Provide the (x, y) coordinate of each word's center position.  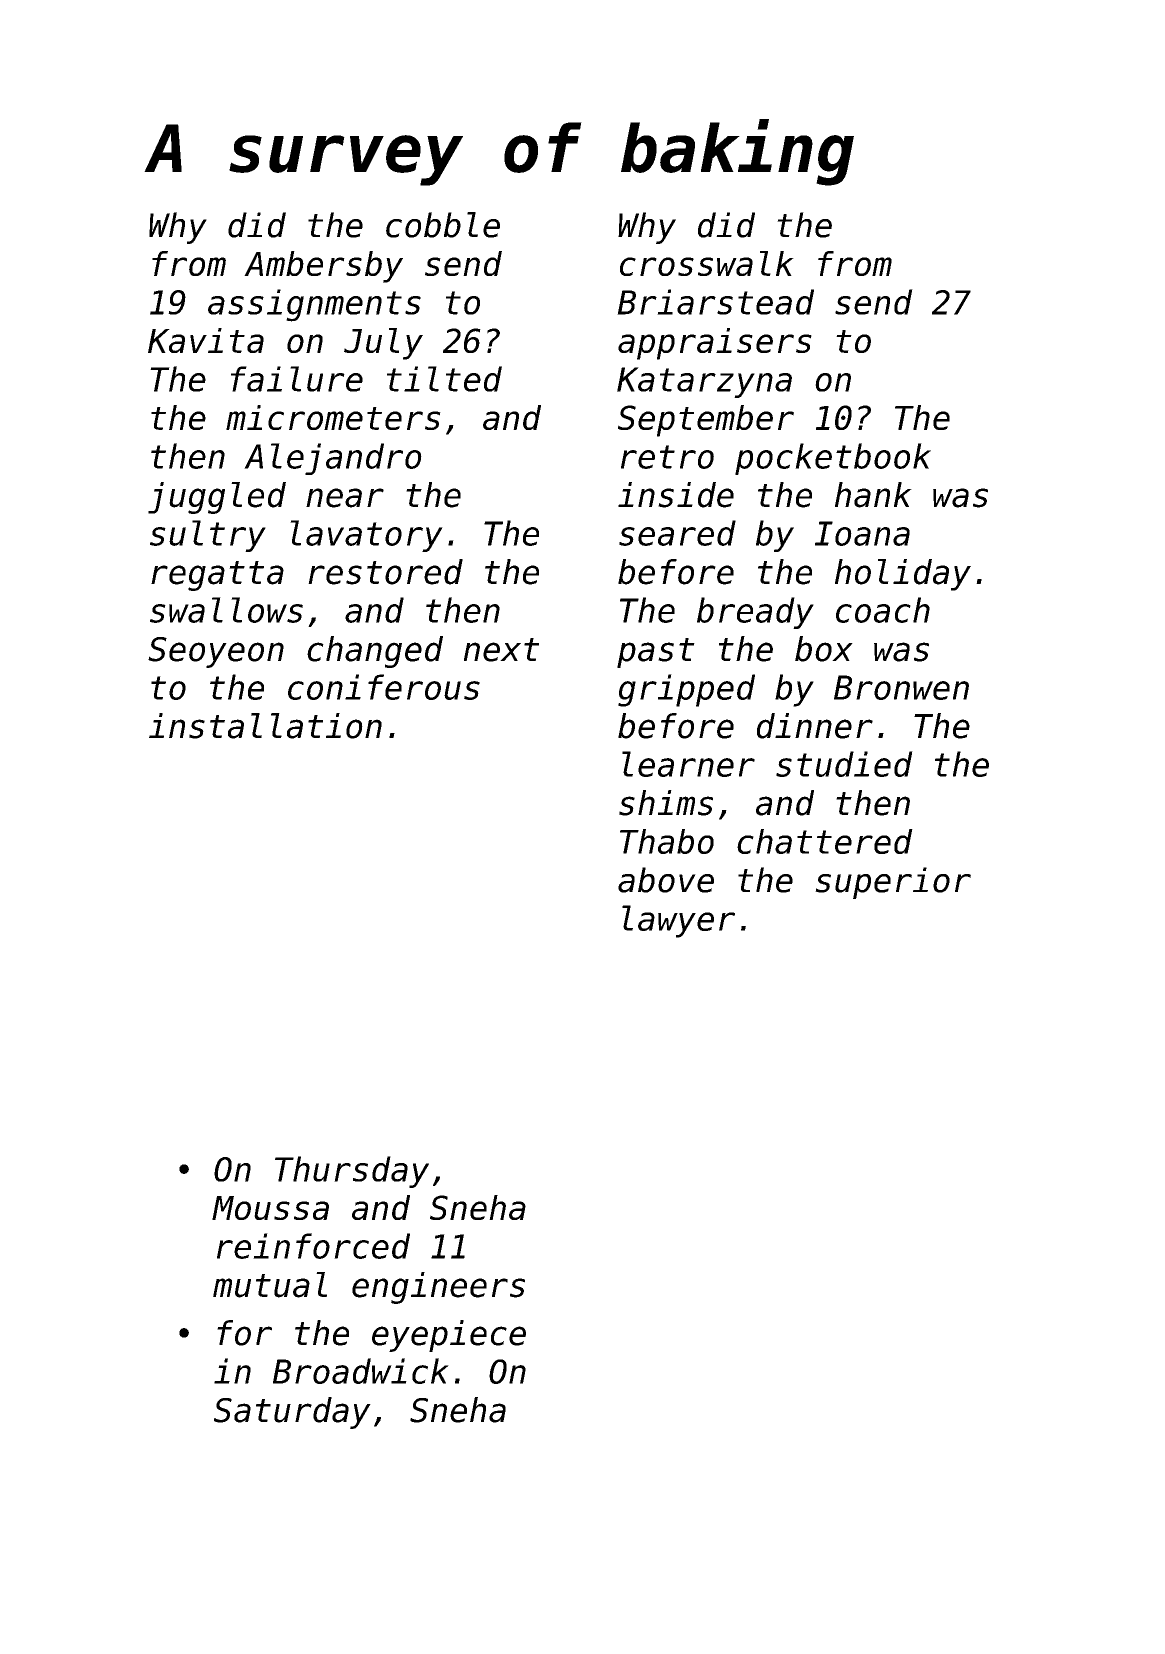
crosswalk (707, 263)
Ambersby (323, 267)
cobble (443, 225)
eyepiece (449, 1336)
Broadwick (361, 1371)
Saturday (292, 1413)
